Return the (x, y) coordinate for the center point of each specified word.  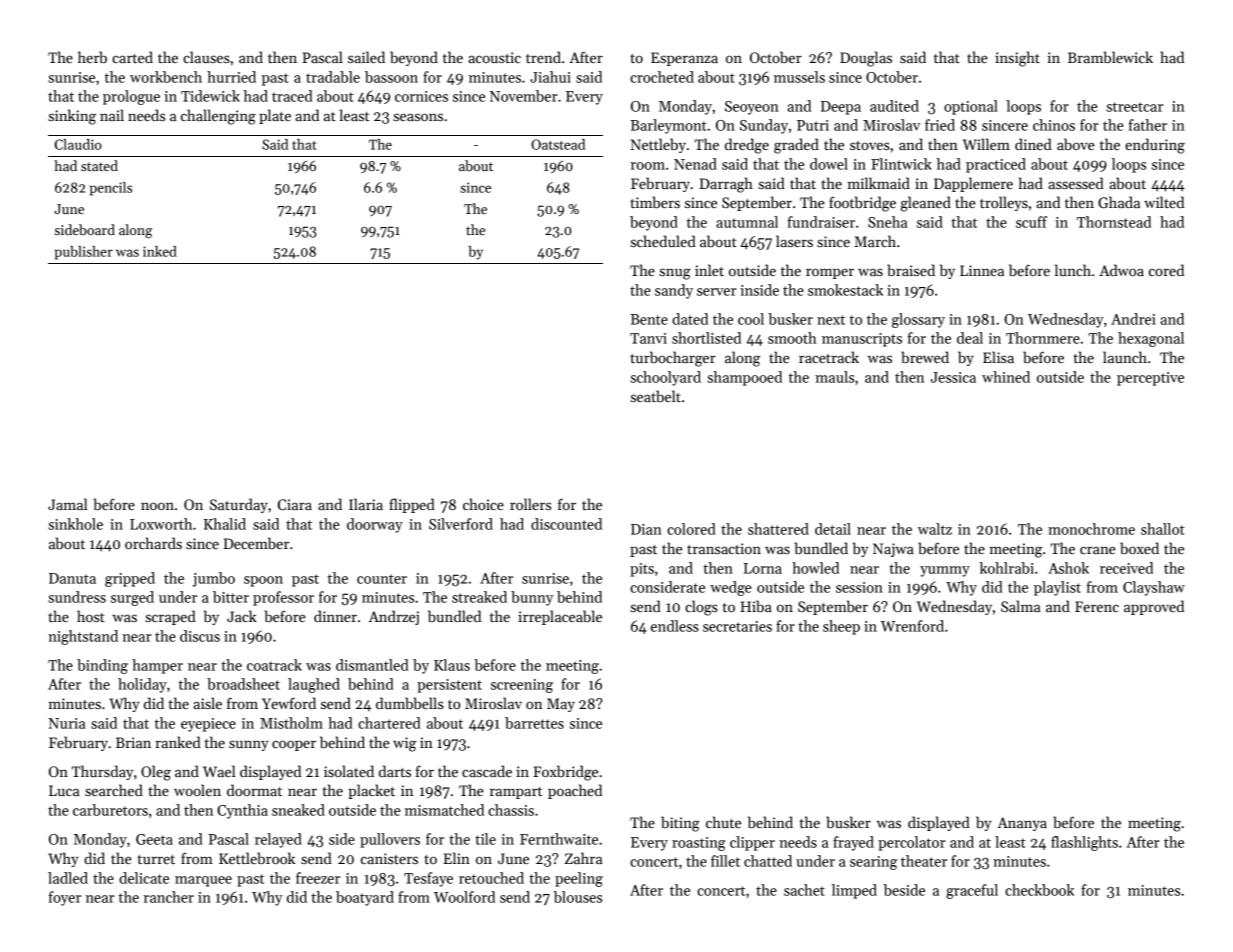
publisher (84, 253)
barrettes (534, 723)
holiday (142, 685)
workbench (166, 77)
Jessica (953, 377)
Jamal (68, 504)
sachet (804, 890)
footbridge (862, 204)
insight (1017, 59)
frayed (853, 843)
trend (543, 57)
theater (924, 861)
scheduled (663, 241)
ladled (68, 878)
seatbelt (655, 396)
